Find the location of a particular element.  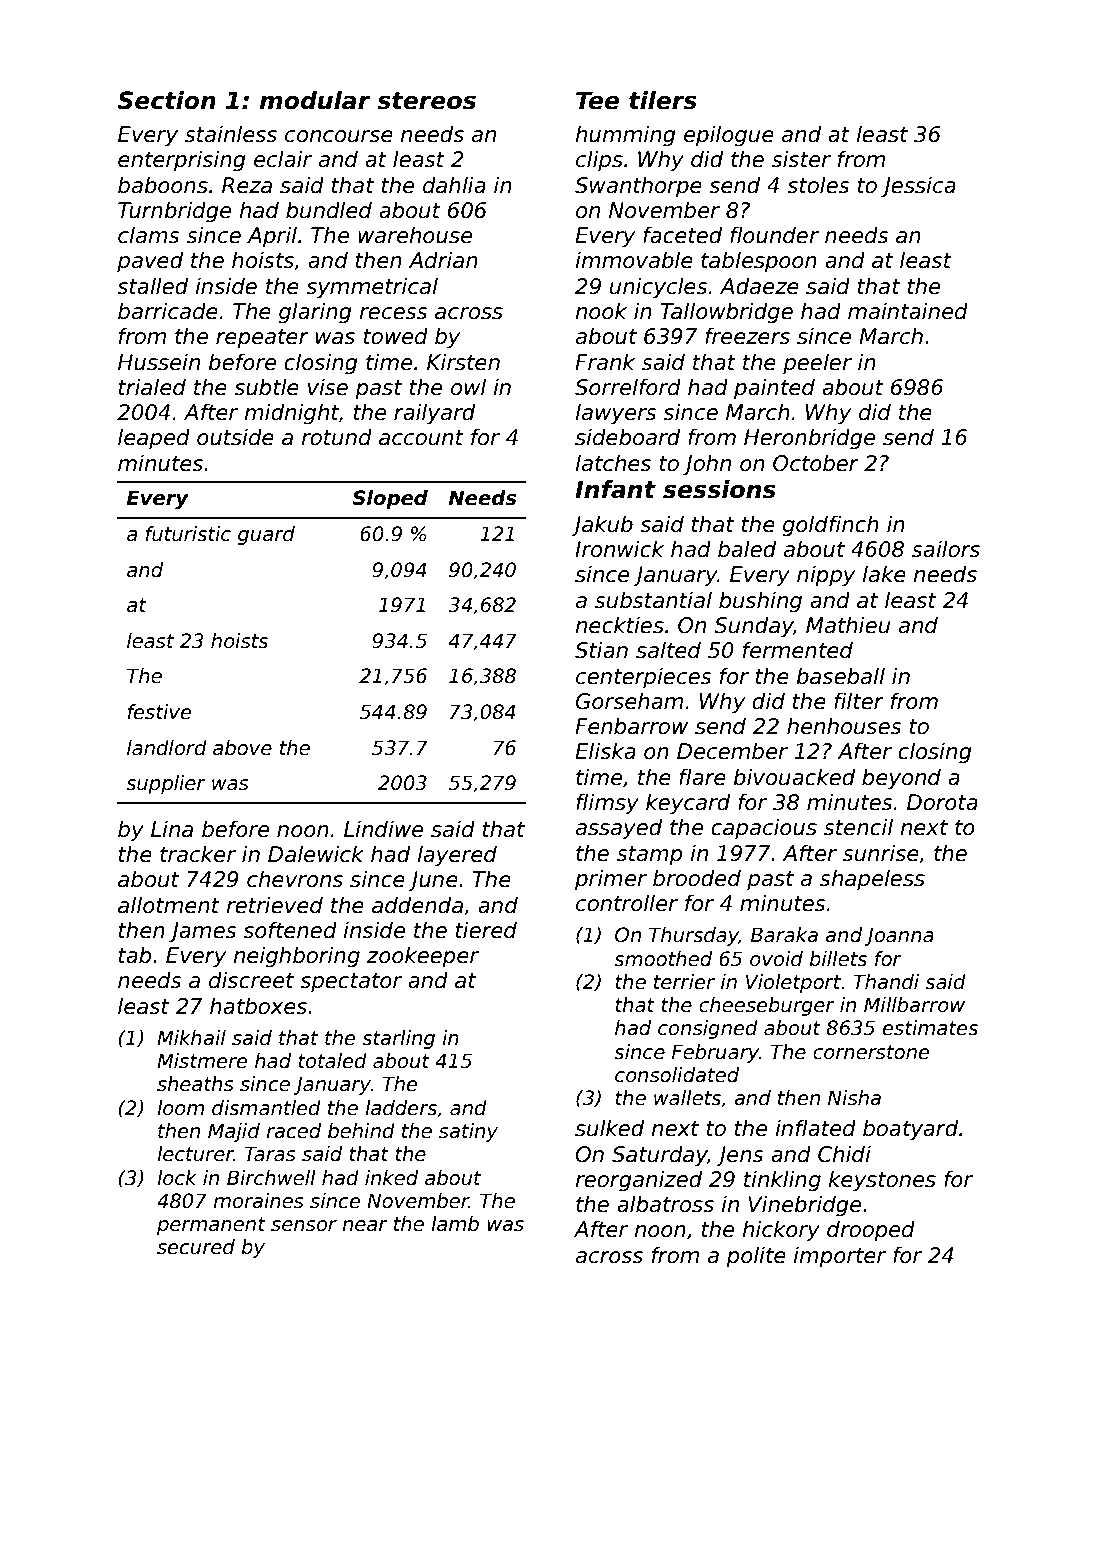

Frank is located at coordinates (605, 362).
